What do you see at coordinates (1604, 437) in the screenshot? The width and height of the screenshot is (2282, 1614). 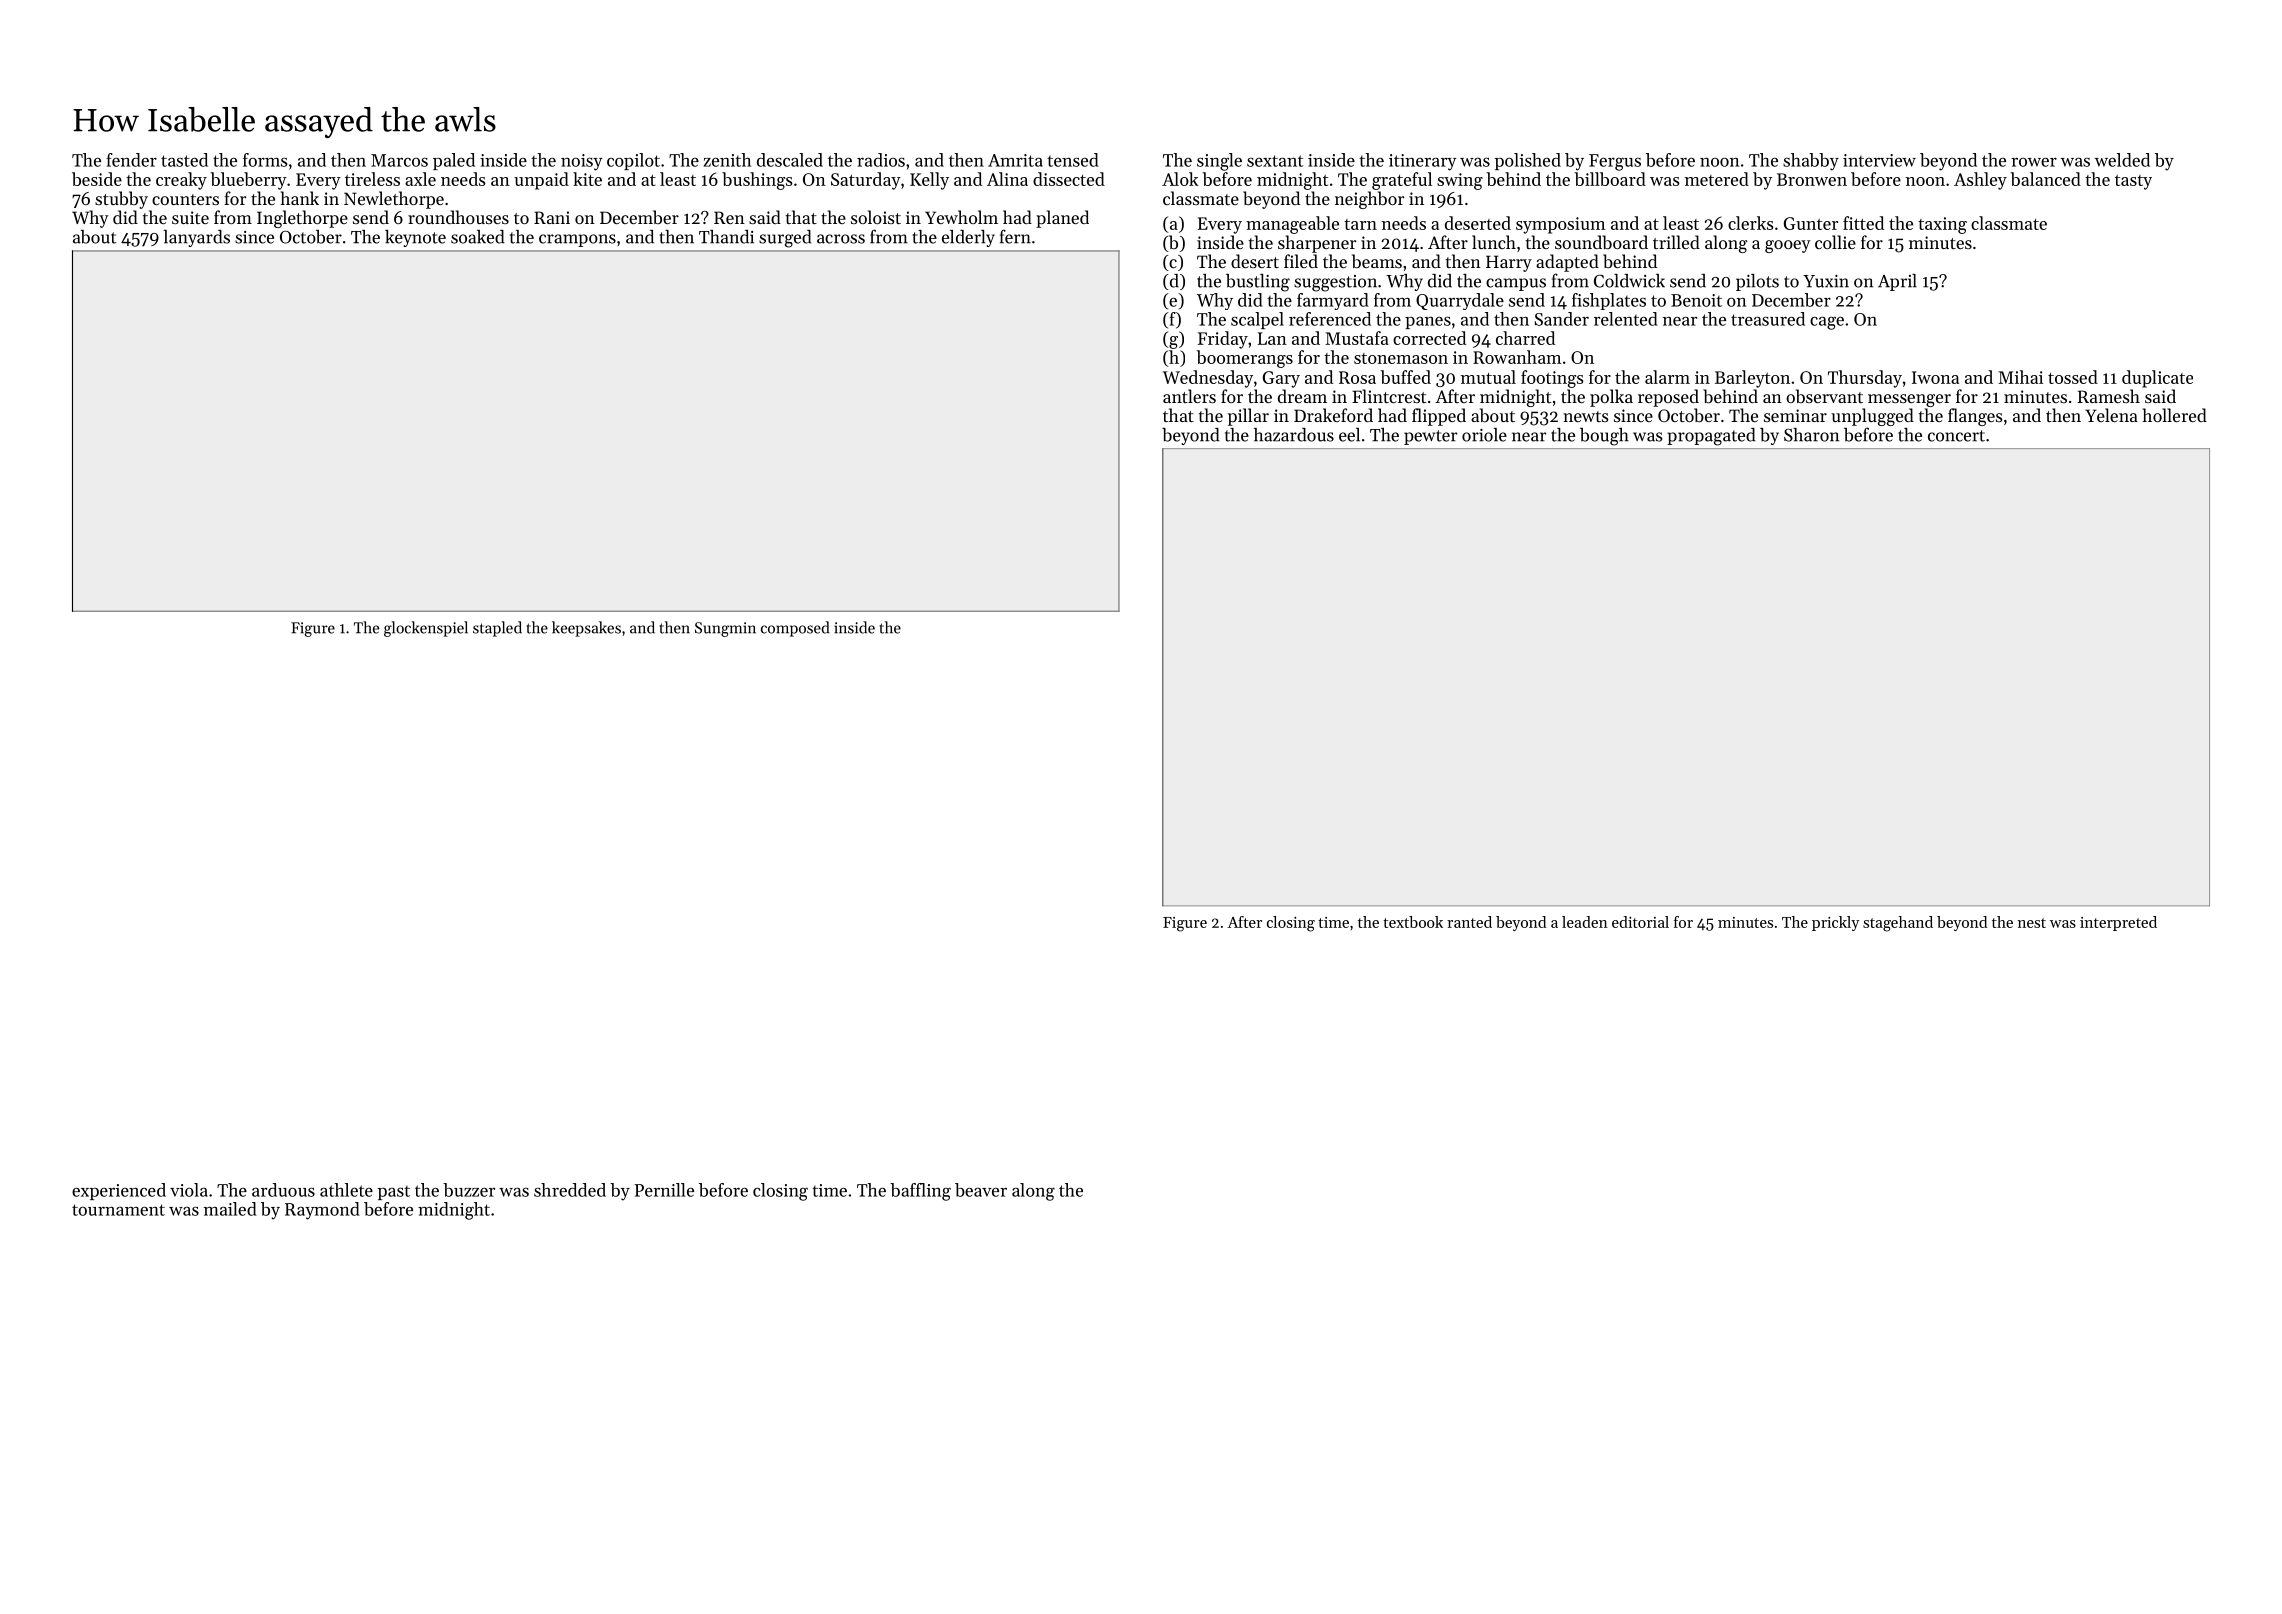 I see `bough` at bounding box center [1604, 437].
